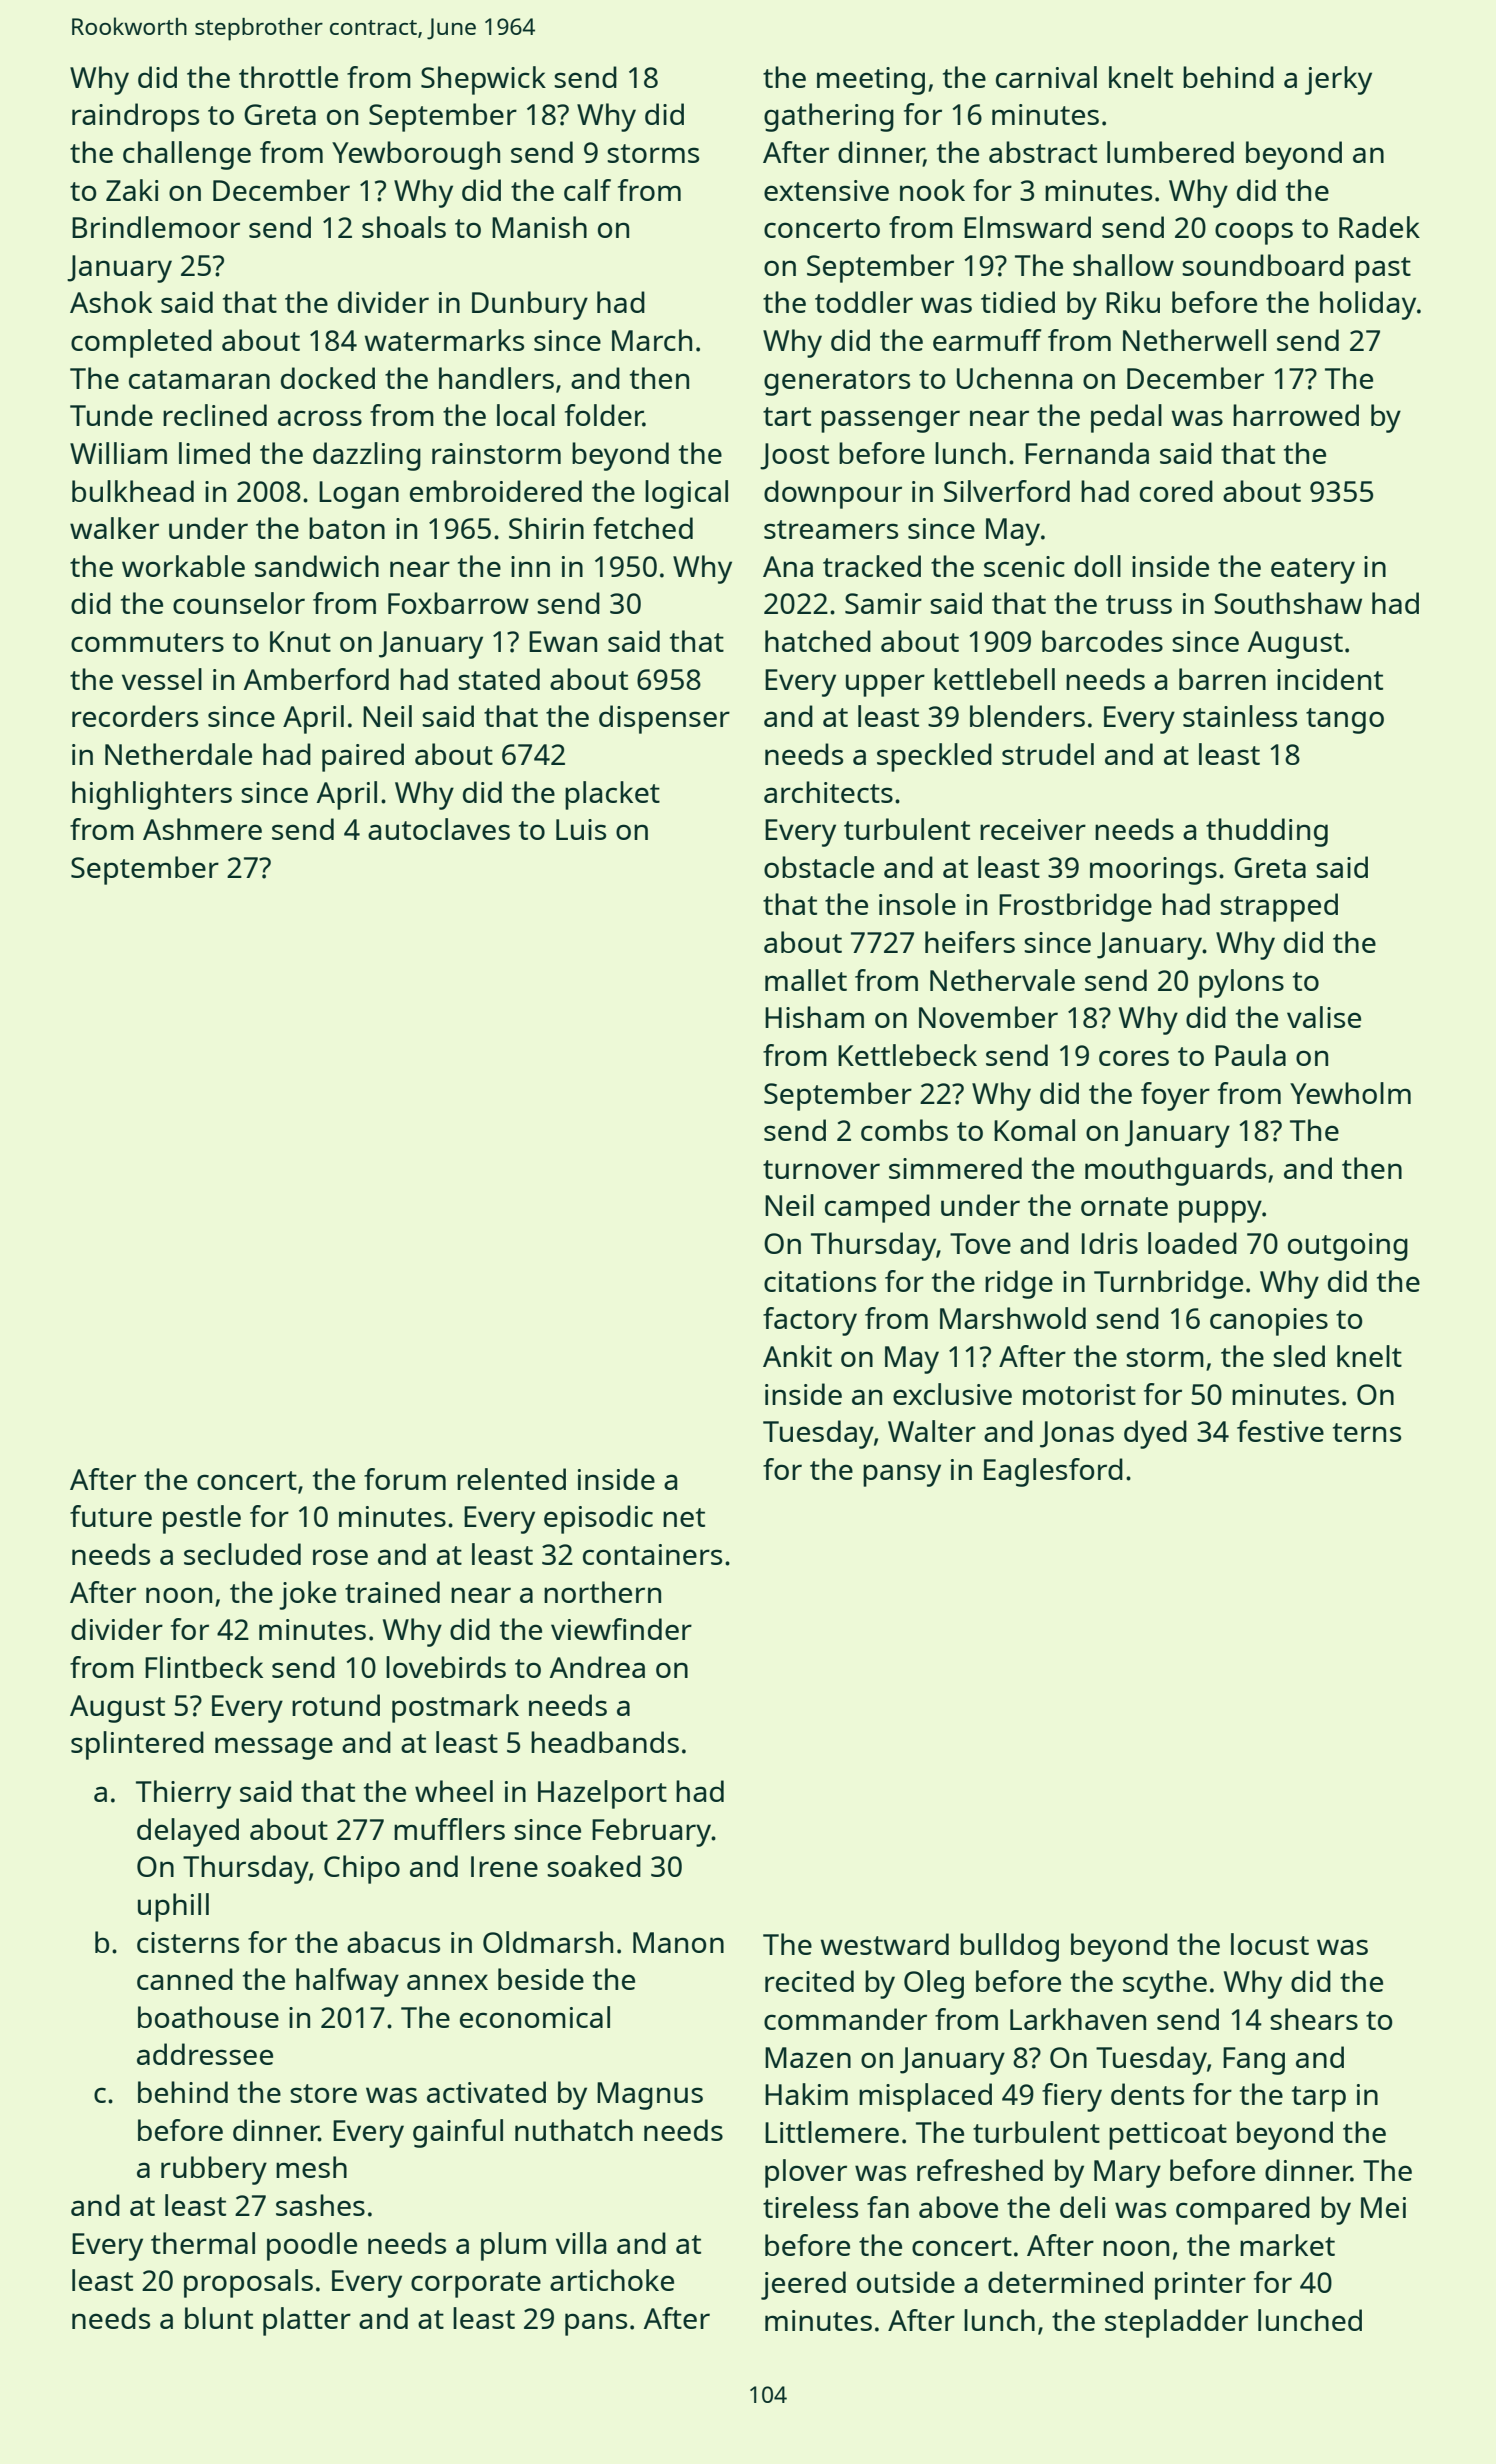  What do you see at coordinates (188, 1832) in the image?
I see `delayed` at bounding box center [188, 1832].
